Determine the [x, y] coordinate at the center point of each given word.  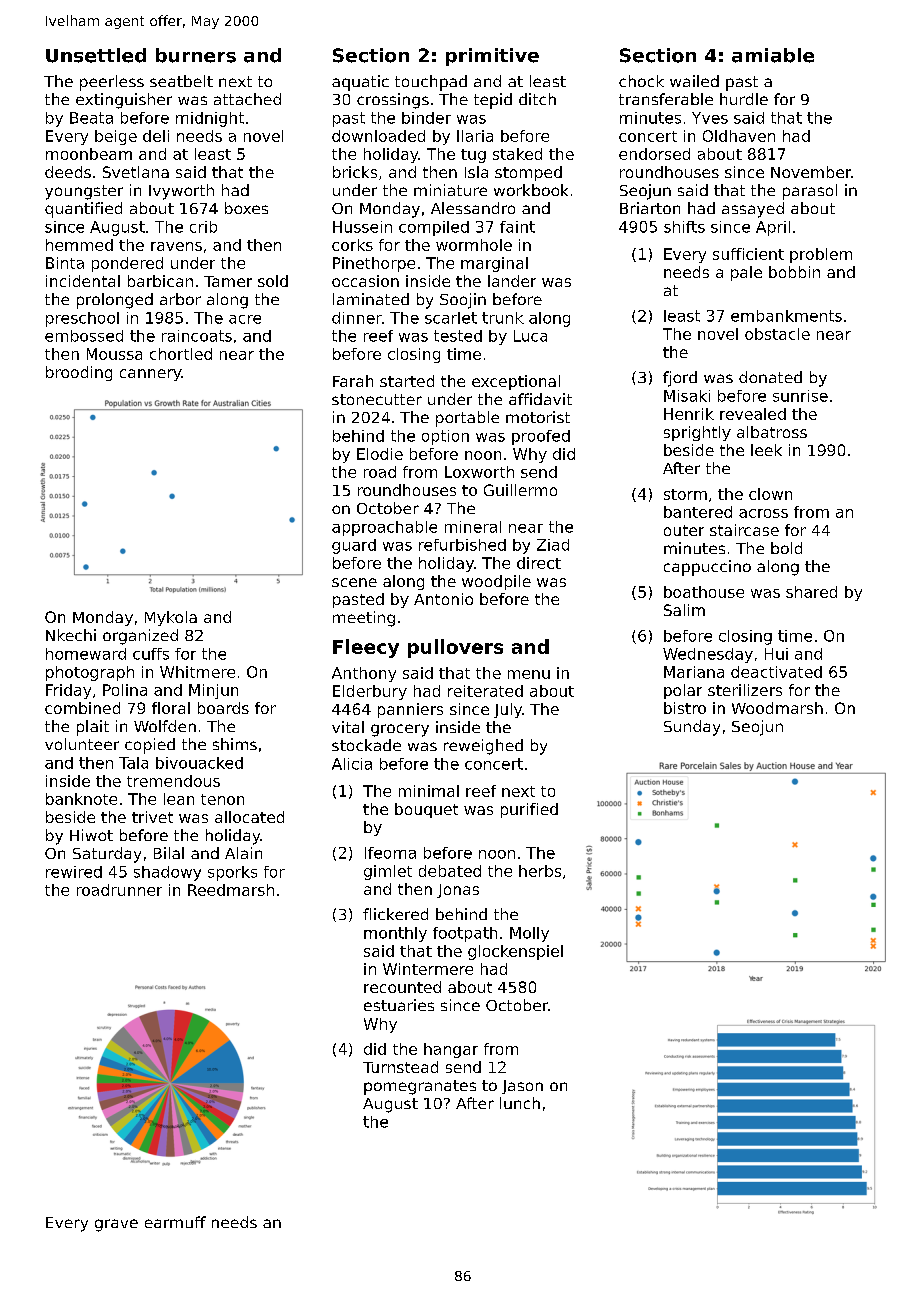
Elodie [380, 454]
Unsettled [96, 55]
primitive [492, 57]
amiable [773, 55]
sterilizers [745, 690]
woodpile [496, 582]
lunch [520, 1103]
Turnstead [400, 1067]
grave [116, 1225]
